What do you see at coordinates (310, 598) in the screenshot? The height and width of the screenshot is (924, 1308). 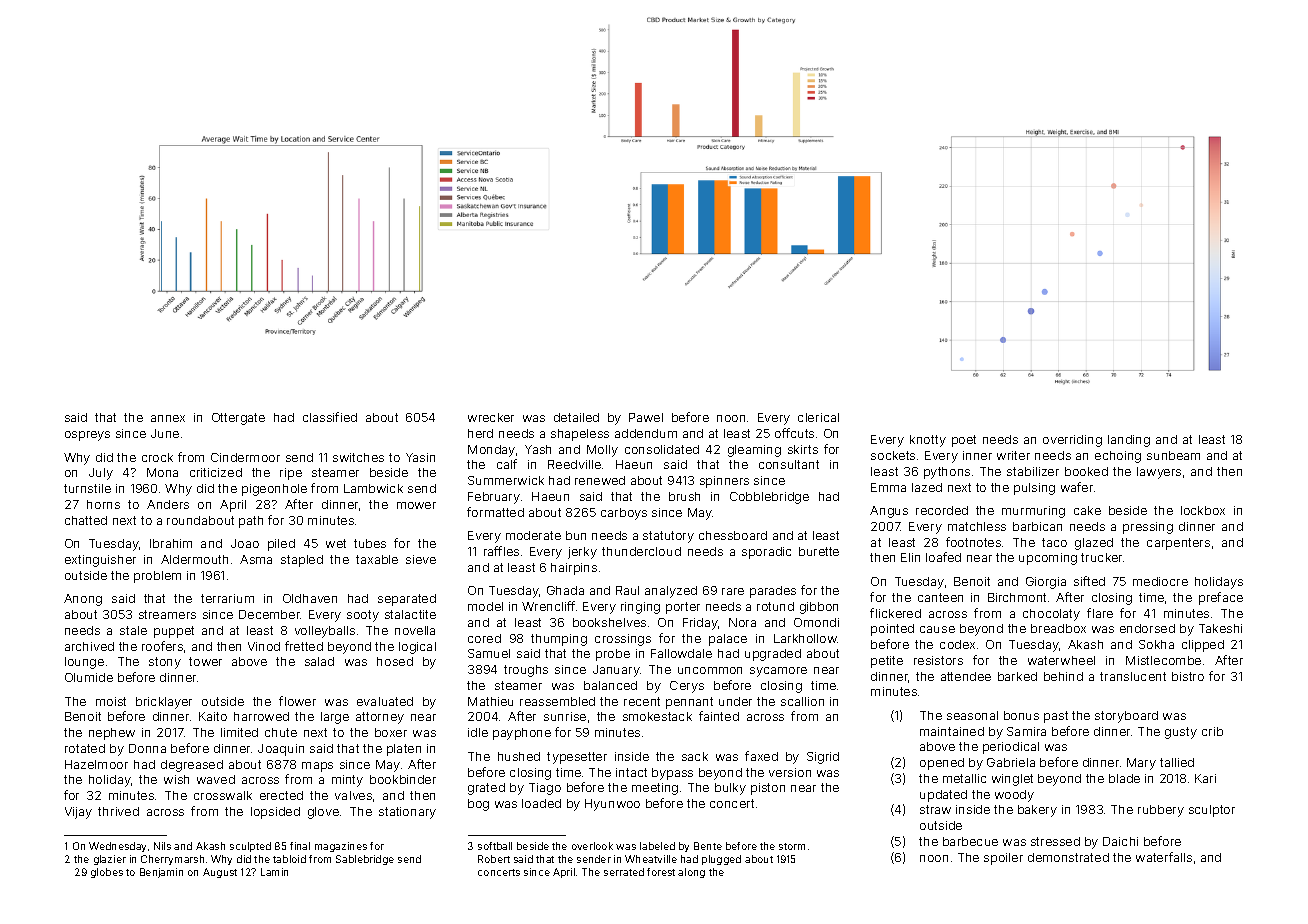 I see `Oldhaven` at bounding box center [310, 598].
